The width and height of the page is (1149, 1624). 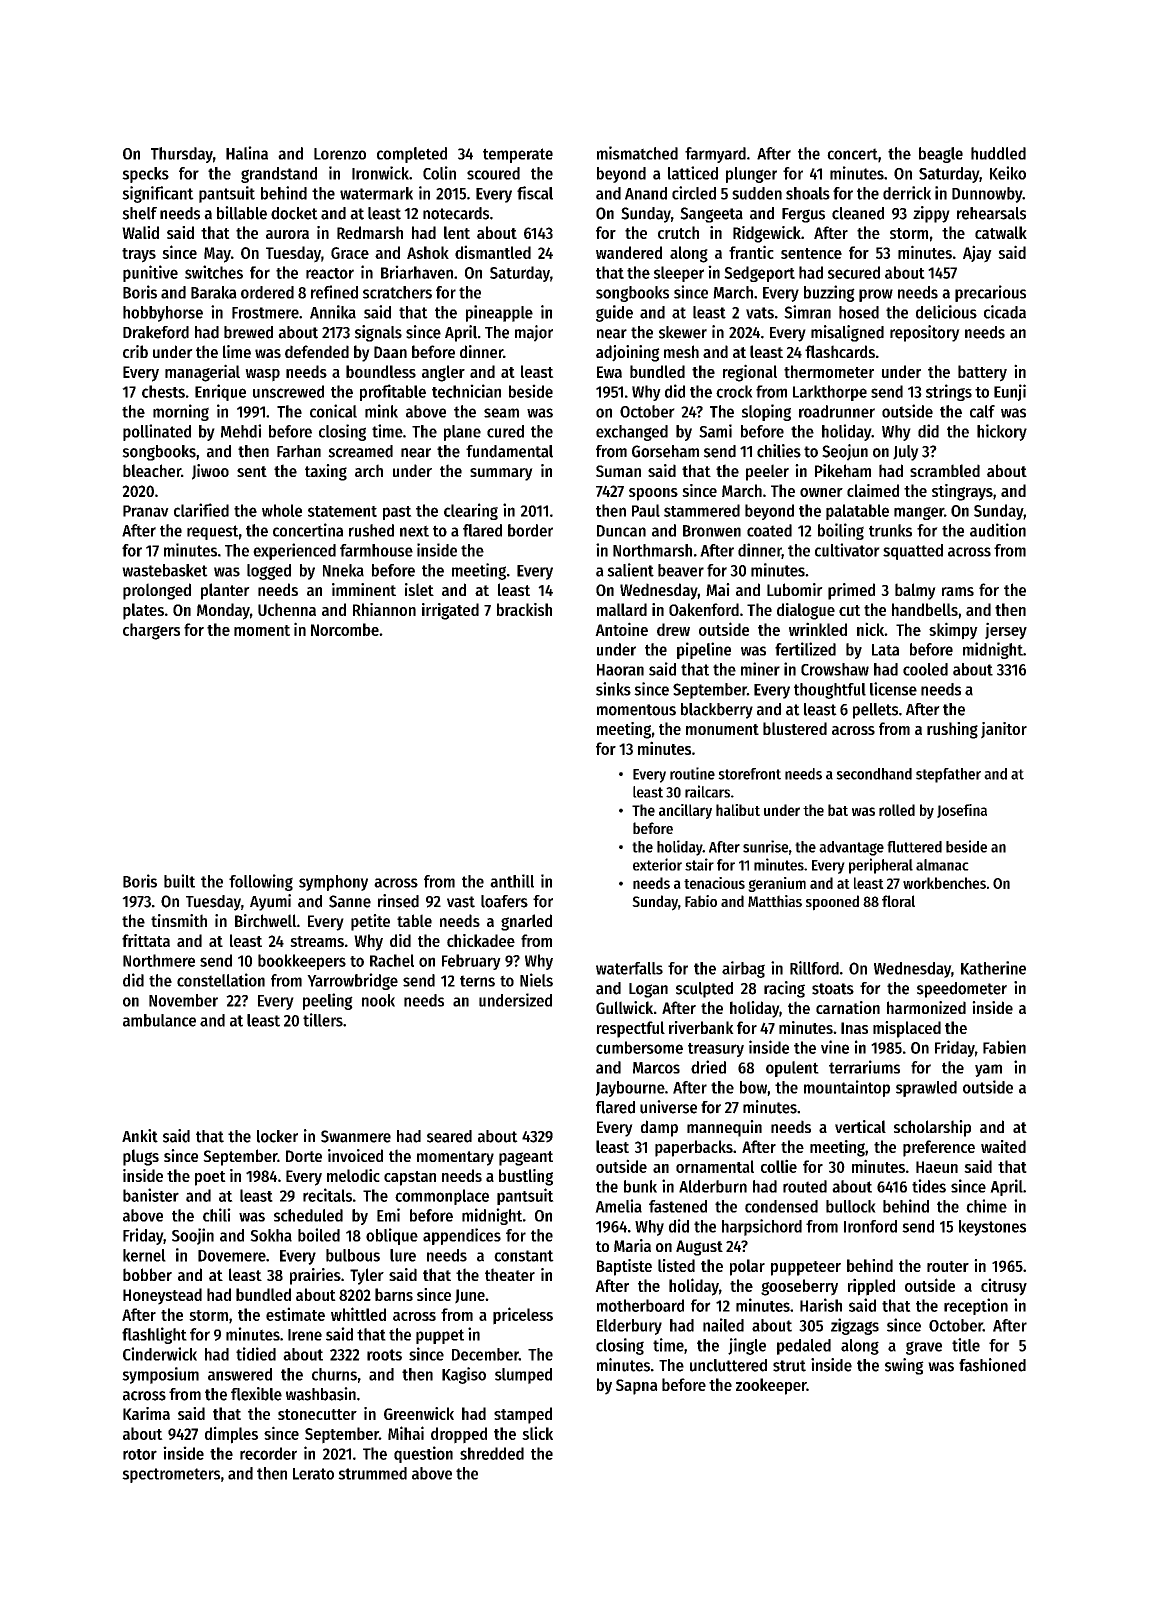 What do you see at coordinates (535, 193) in the page?
I see `fiscal` at bounding box center [535, 193].
